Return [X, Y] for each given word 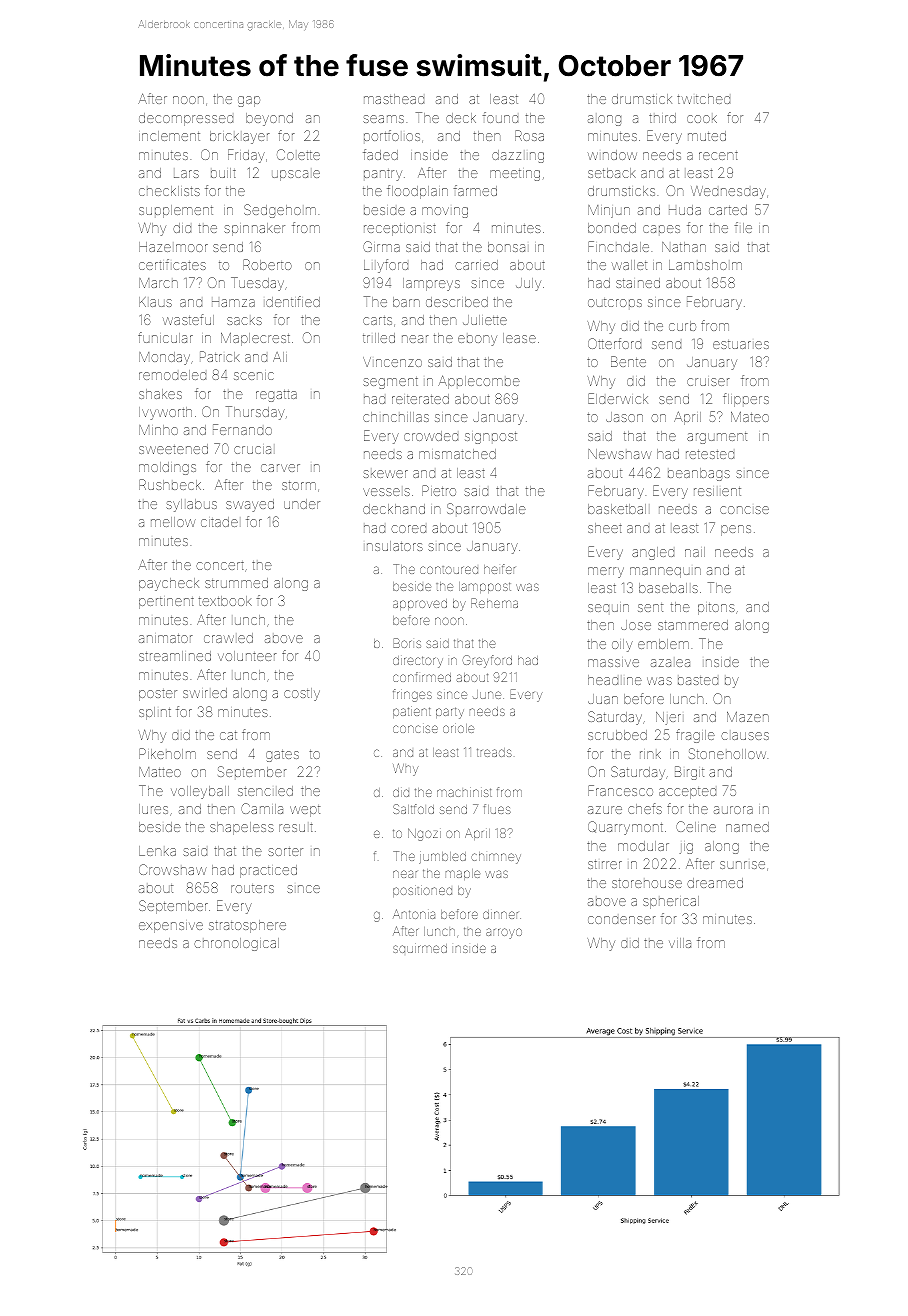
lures [153, 809]
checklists [169, 191]
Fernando [242, 429]
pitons [716, 609]
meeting [515, 175]
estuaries [741, 344]
